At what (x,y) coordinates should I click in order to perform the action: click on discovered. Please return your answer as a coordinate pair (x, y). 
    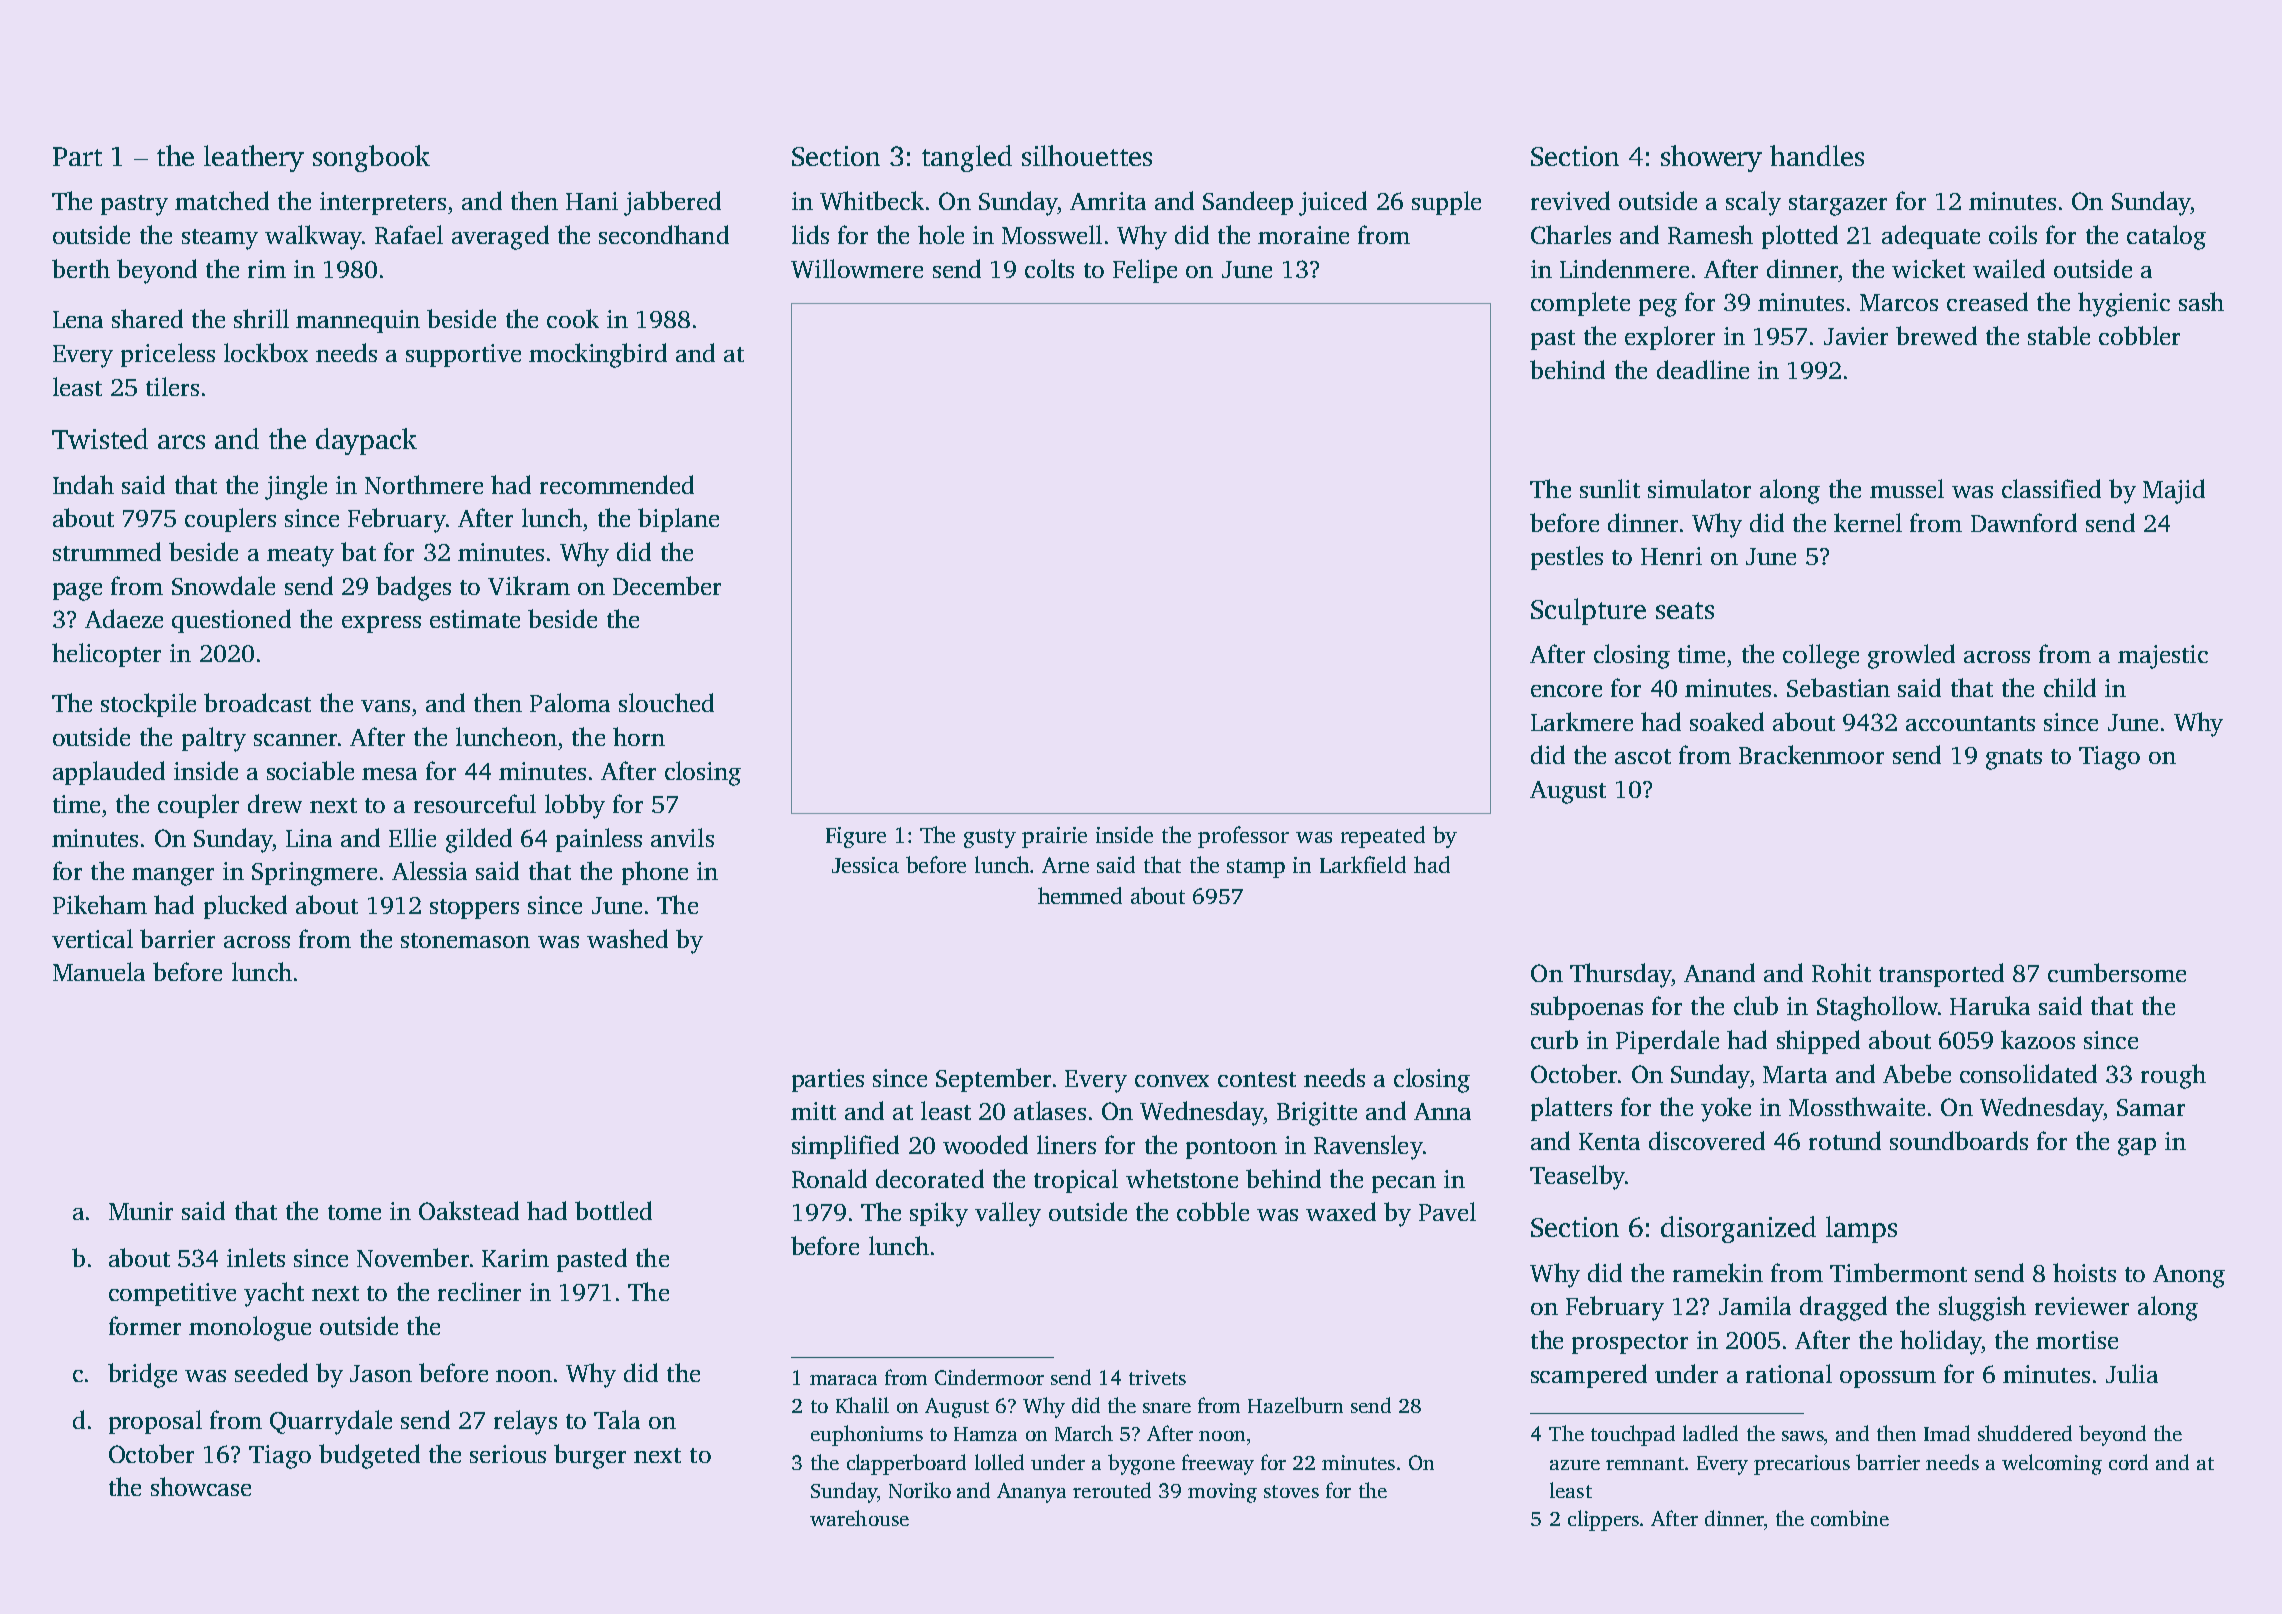
    Looking at the image, I should click on (1707, 1140).
